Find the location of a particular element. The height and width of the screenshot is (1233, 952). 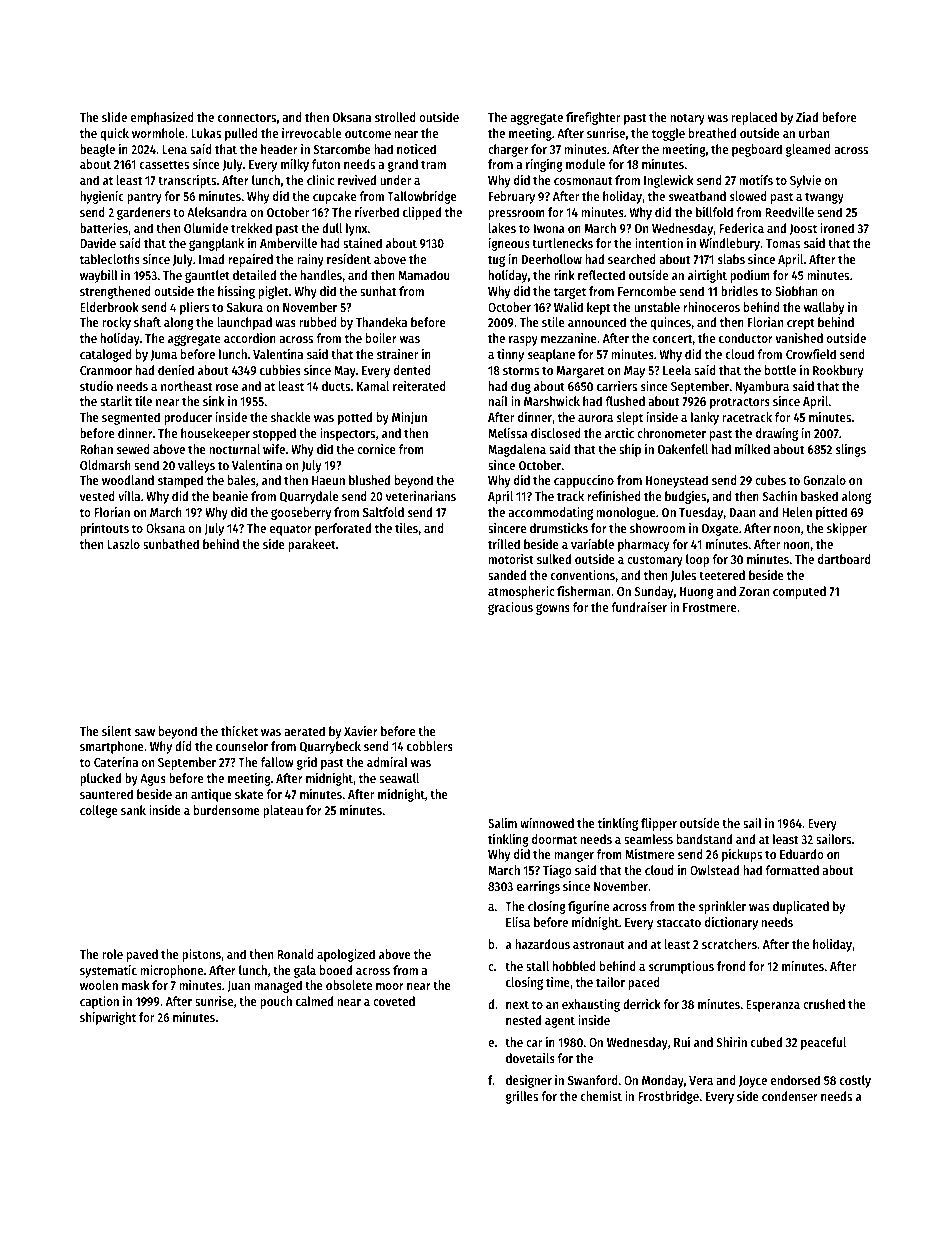

Iwona is located at coordinates (549, 228).
